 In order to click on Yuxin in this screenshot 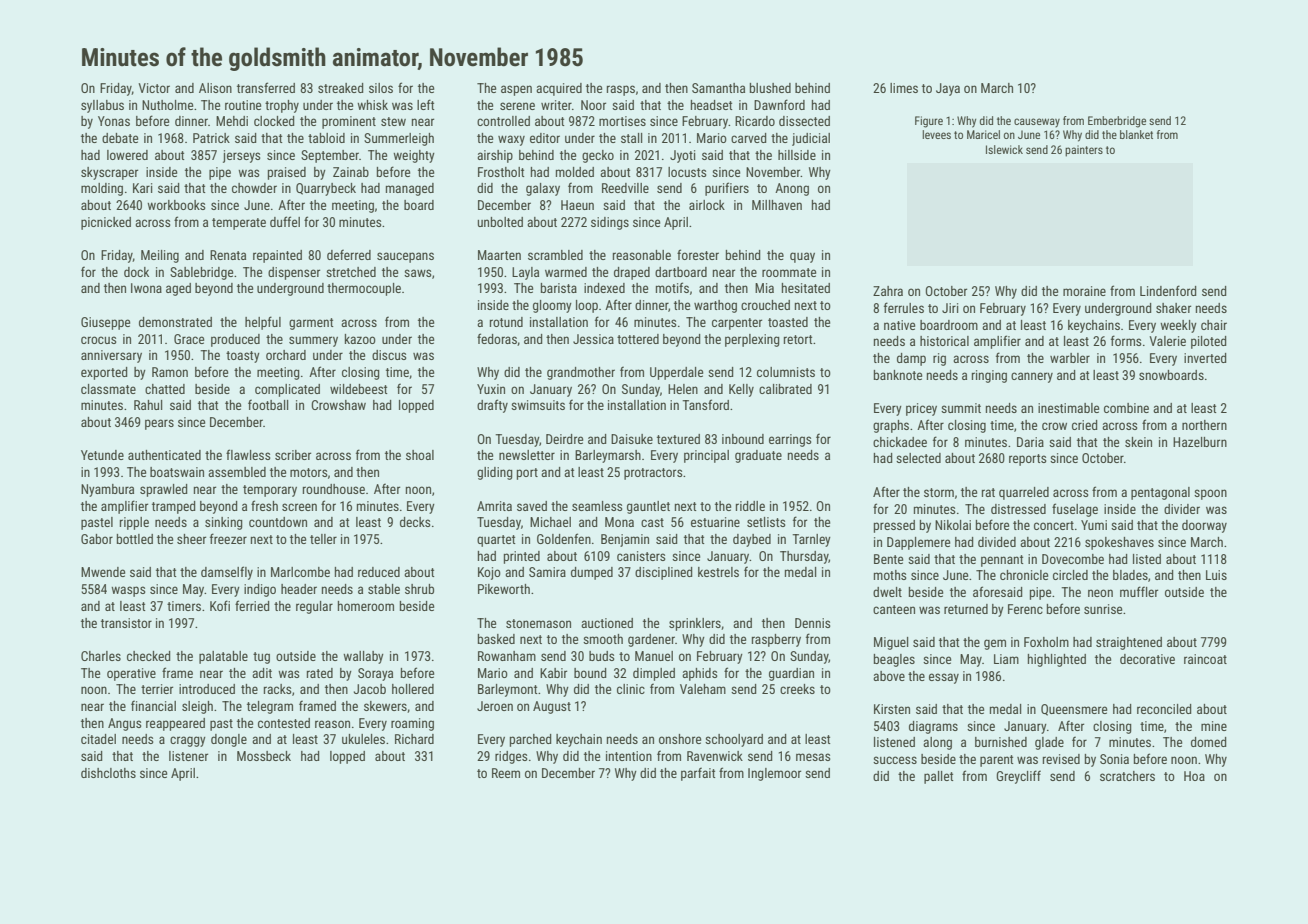, I will do `click(491, 389)`.
